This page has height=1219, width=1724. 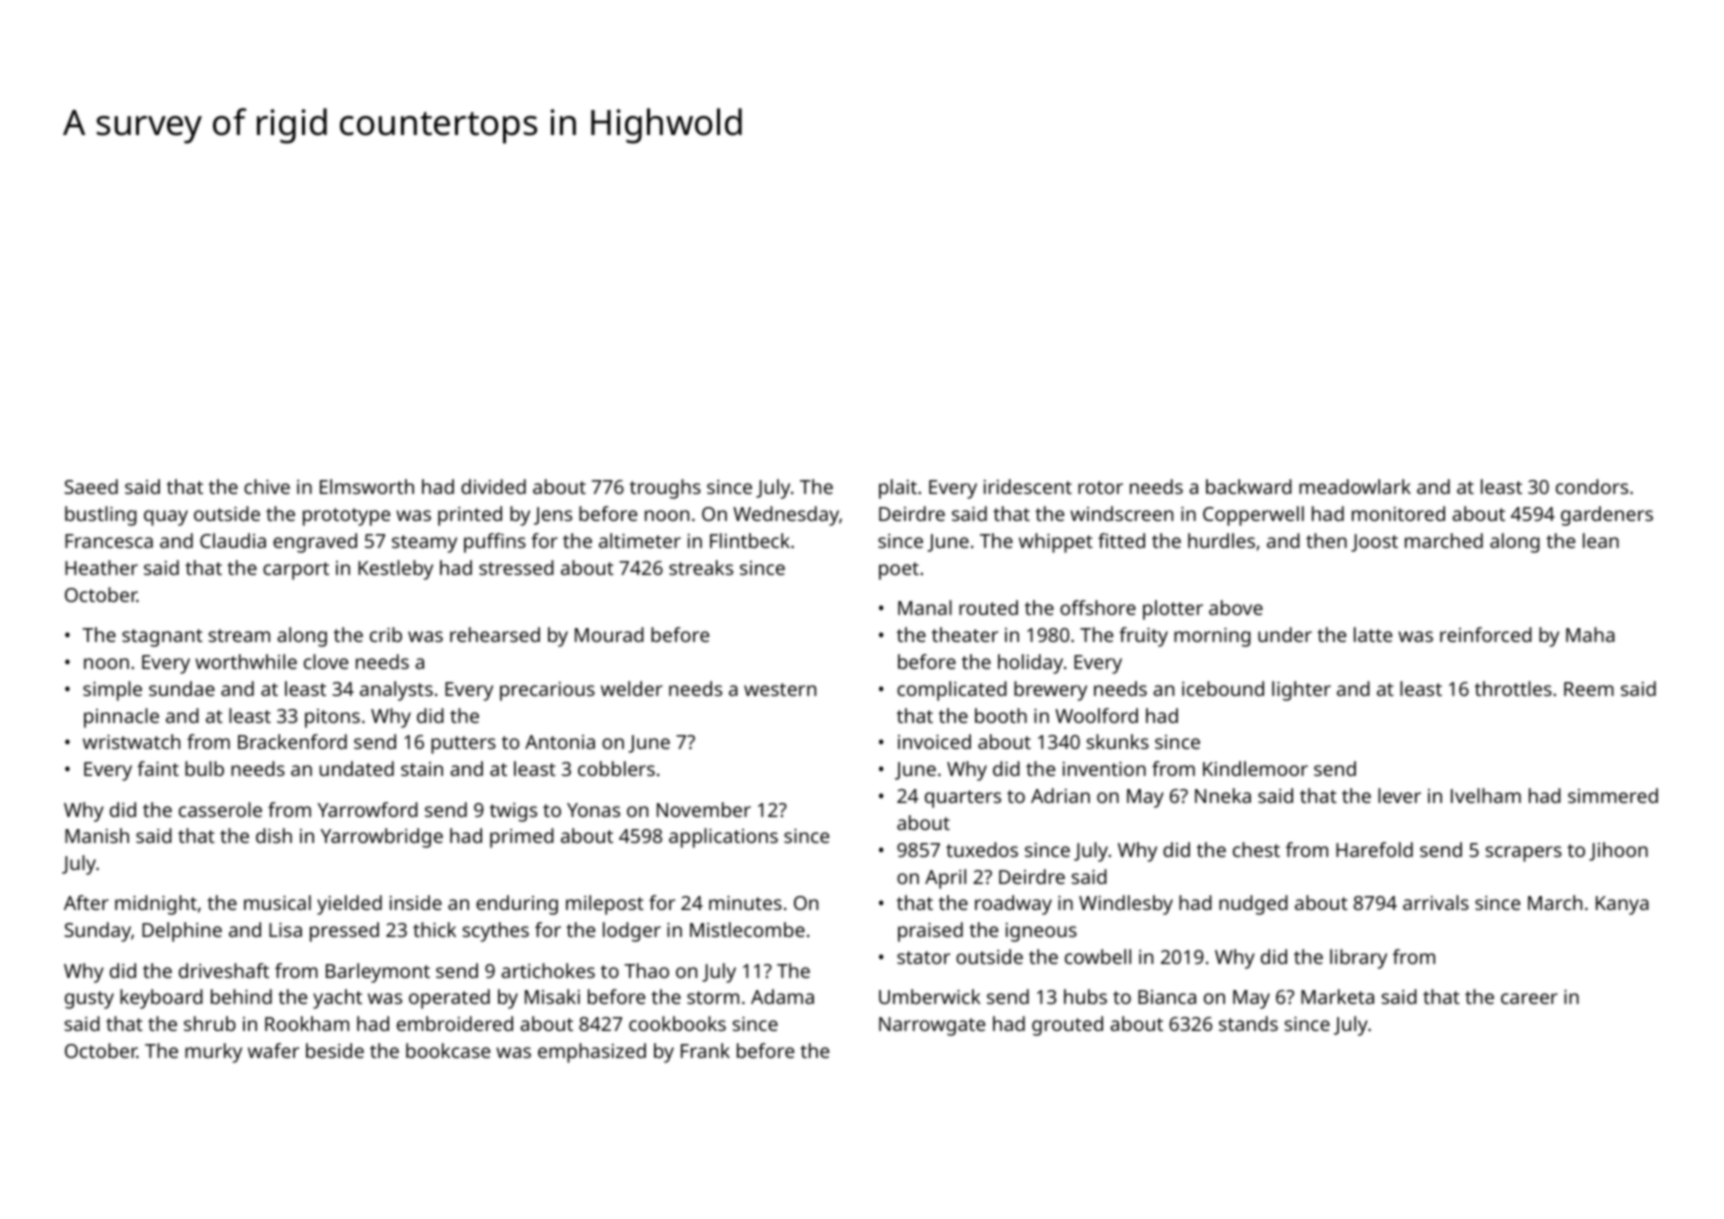 I want to click on Woolford, so click(x=1096, y=715).
